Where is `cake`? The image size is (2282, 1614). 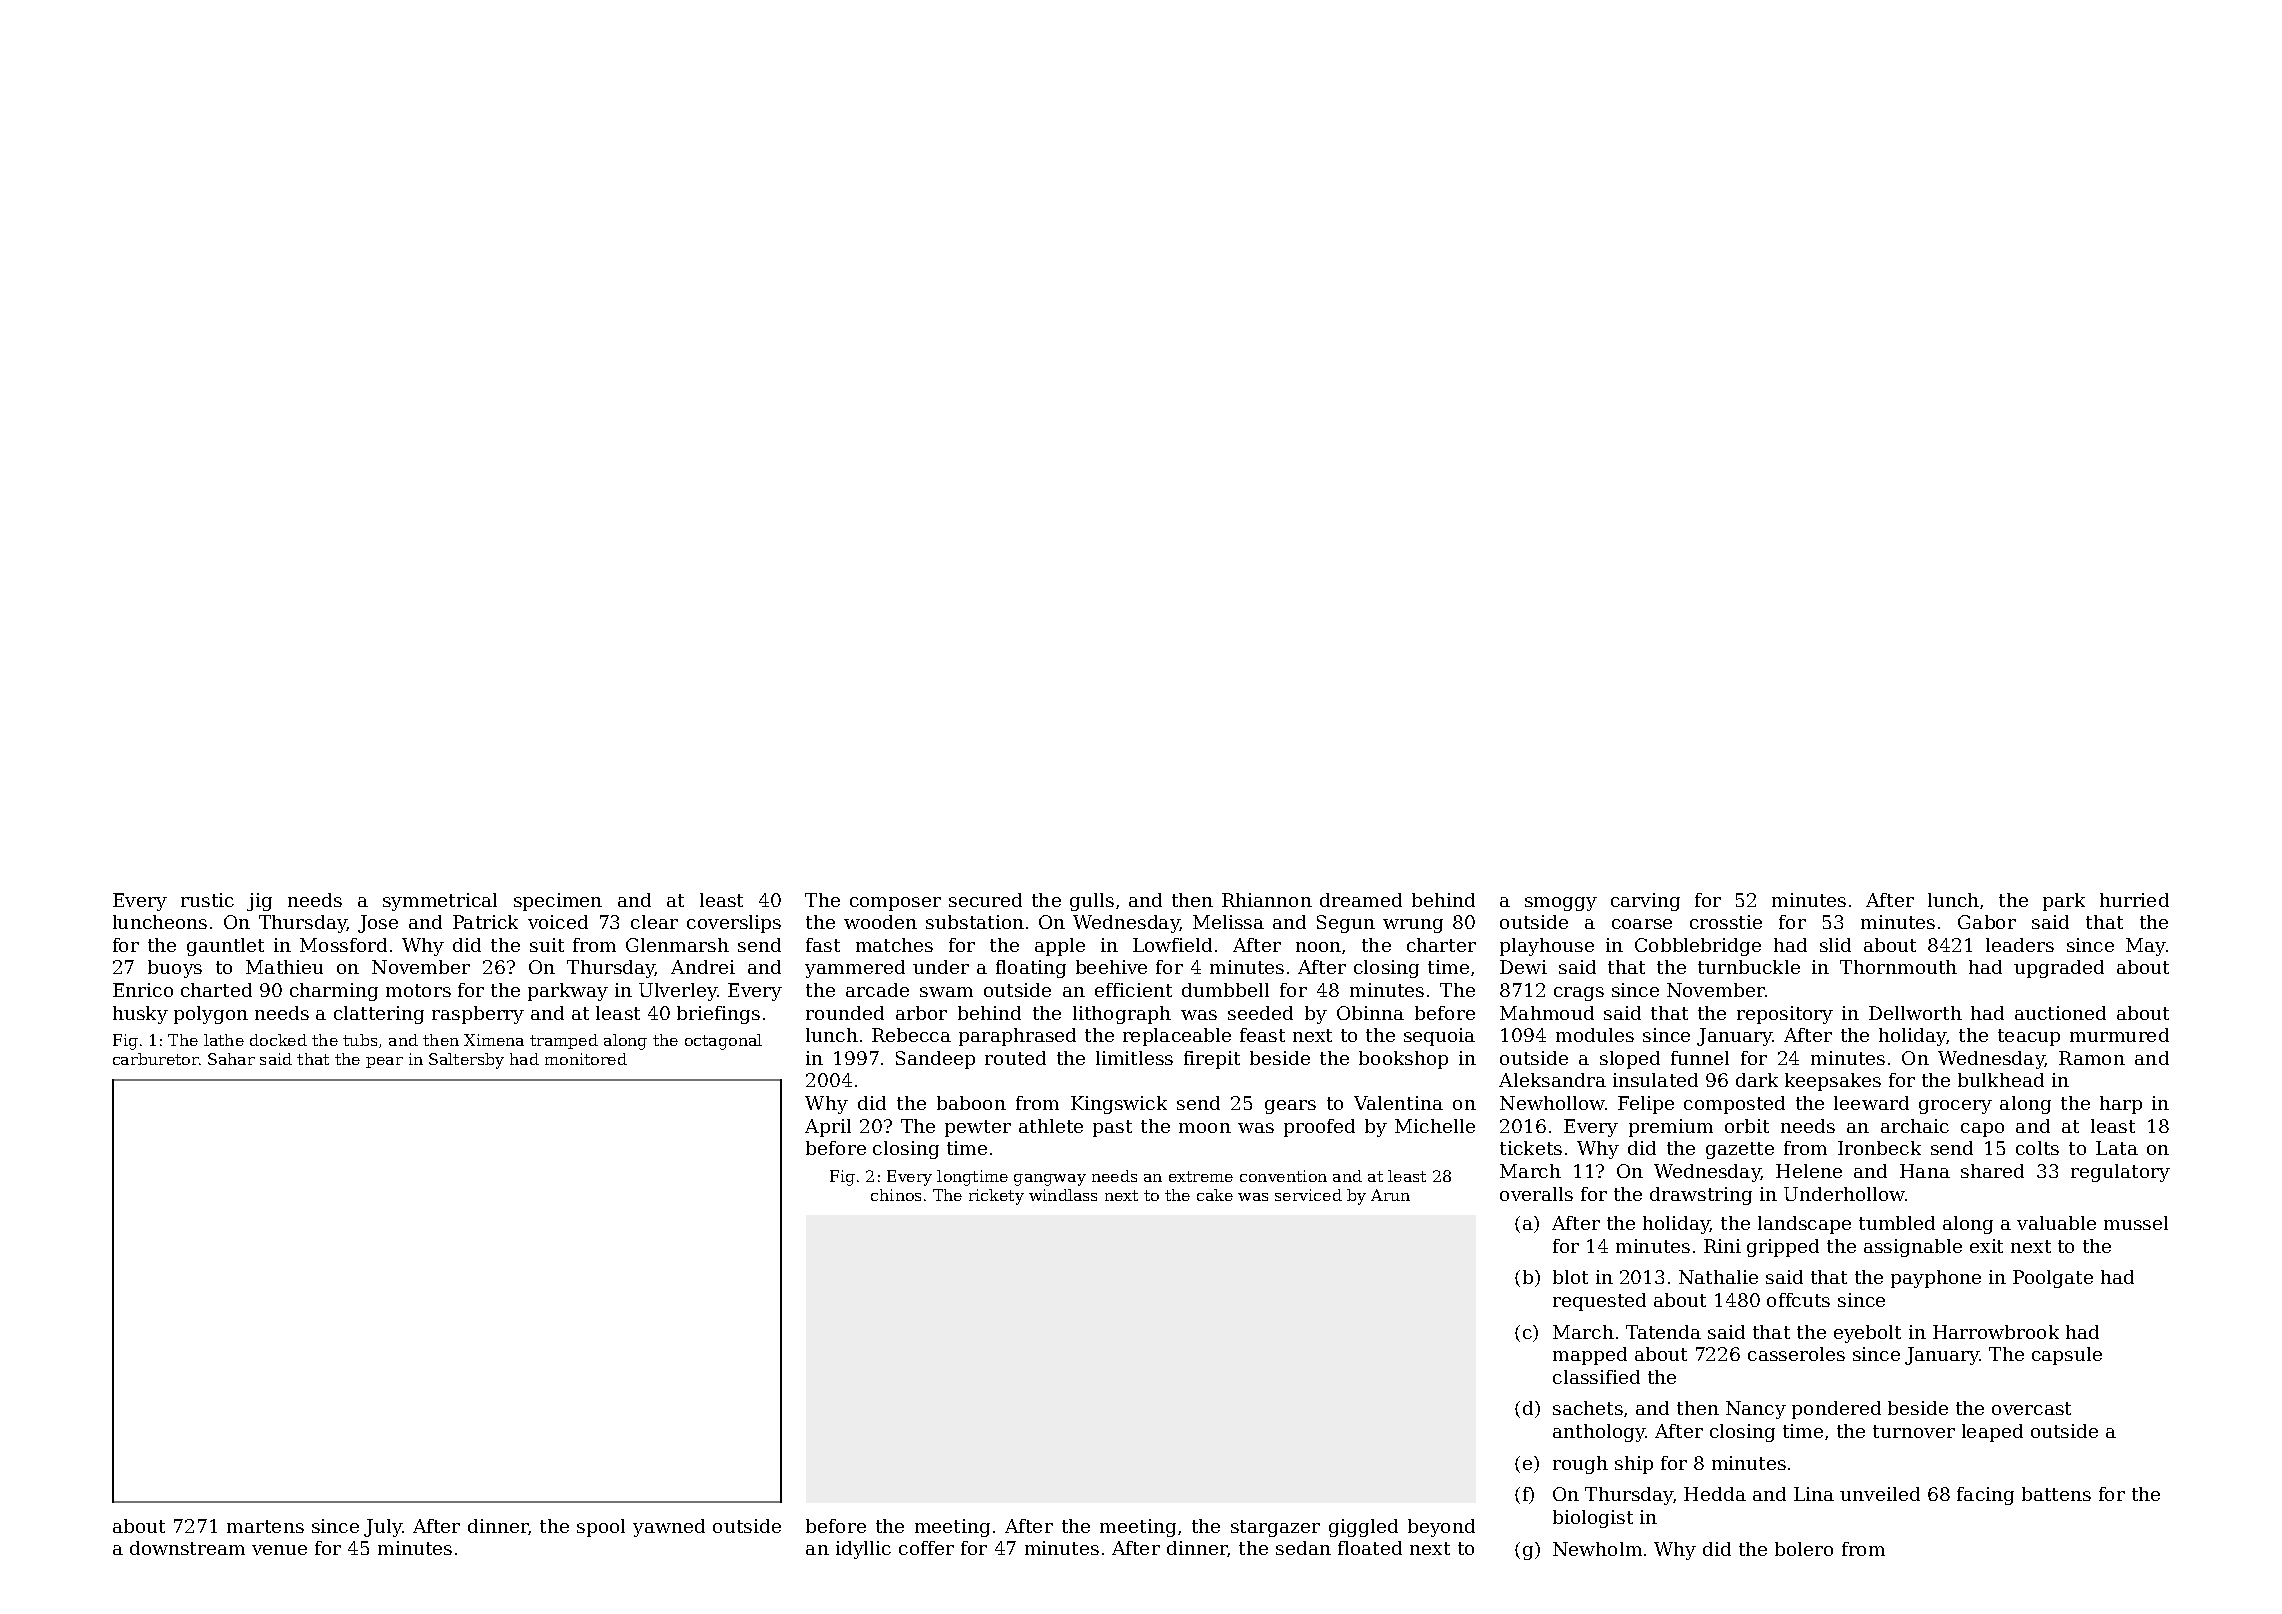
cake is located at coordinates (1215, 1195).
